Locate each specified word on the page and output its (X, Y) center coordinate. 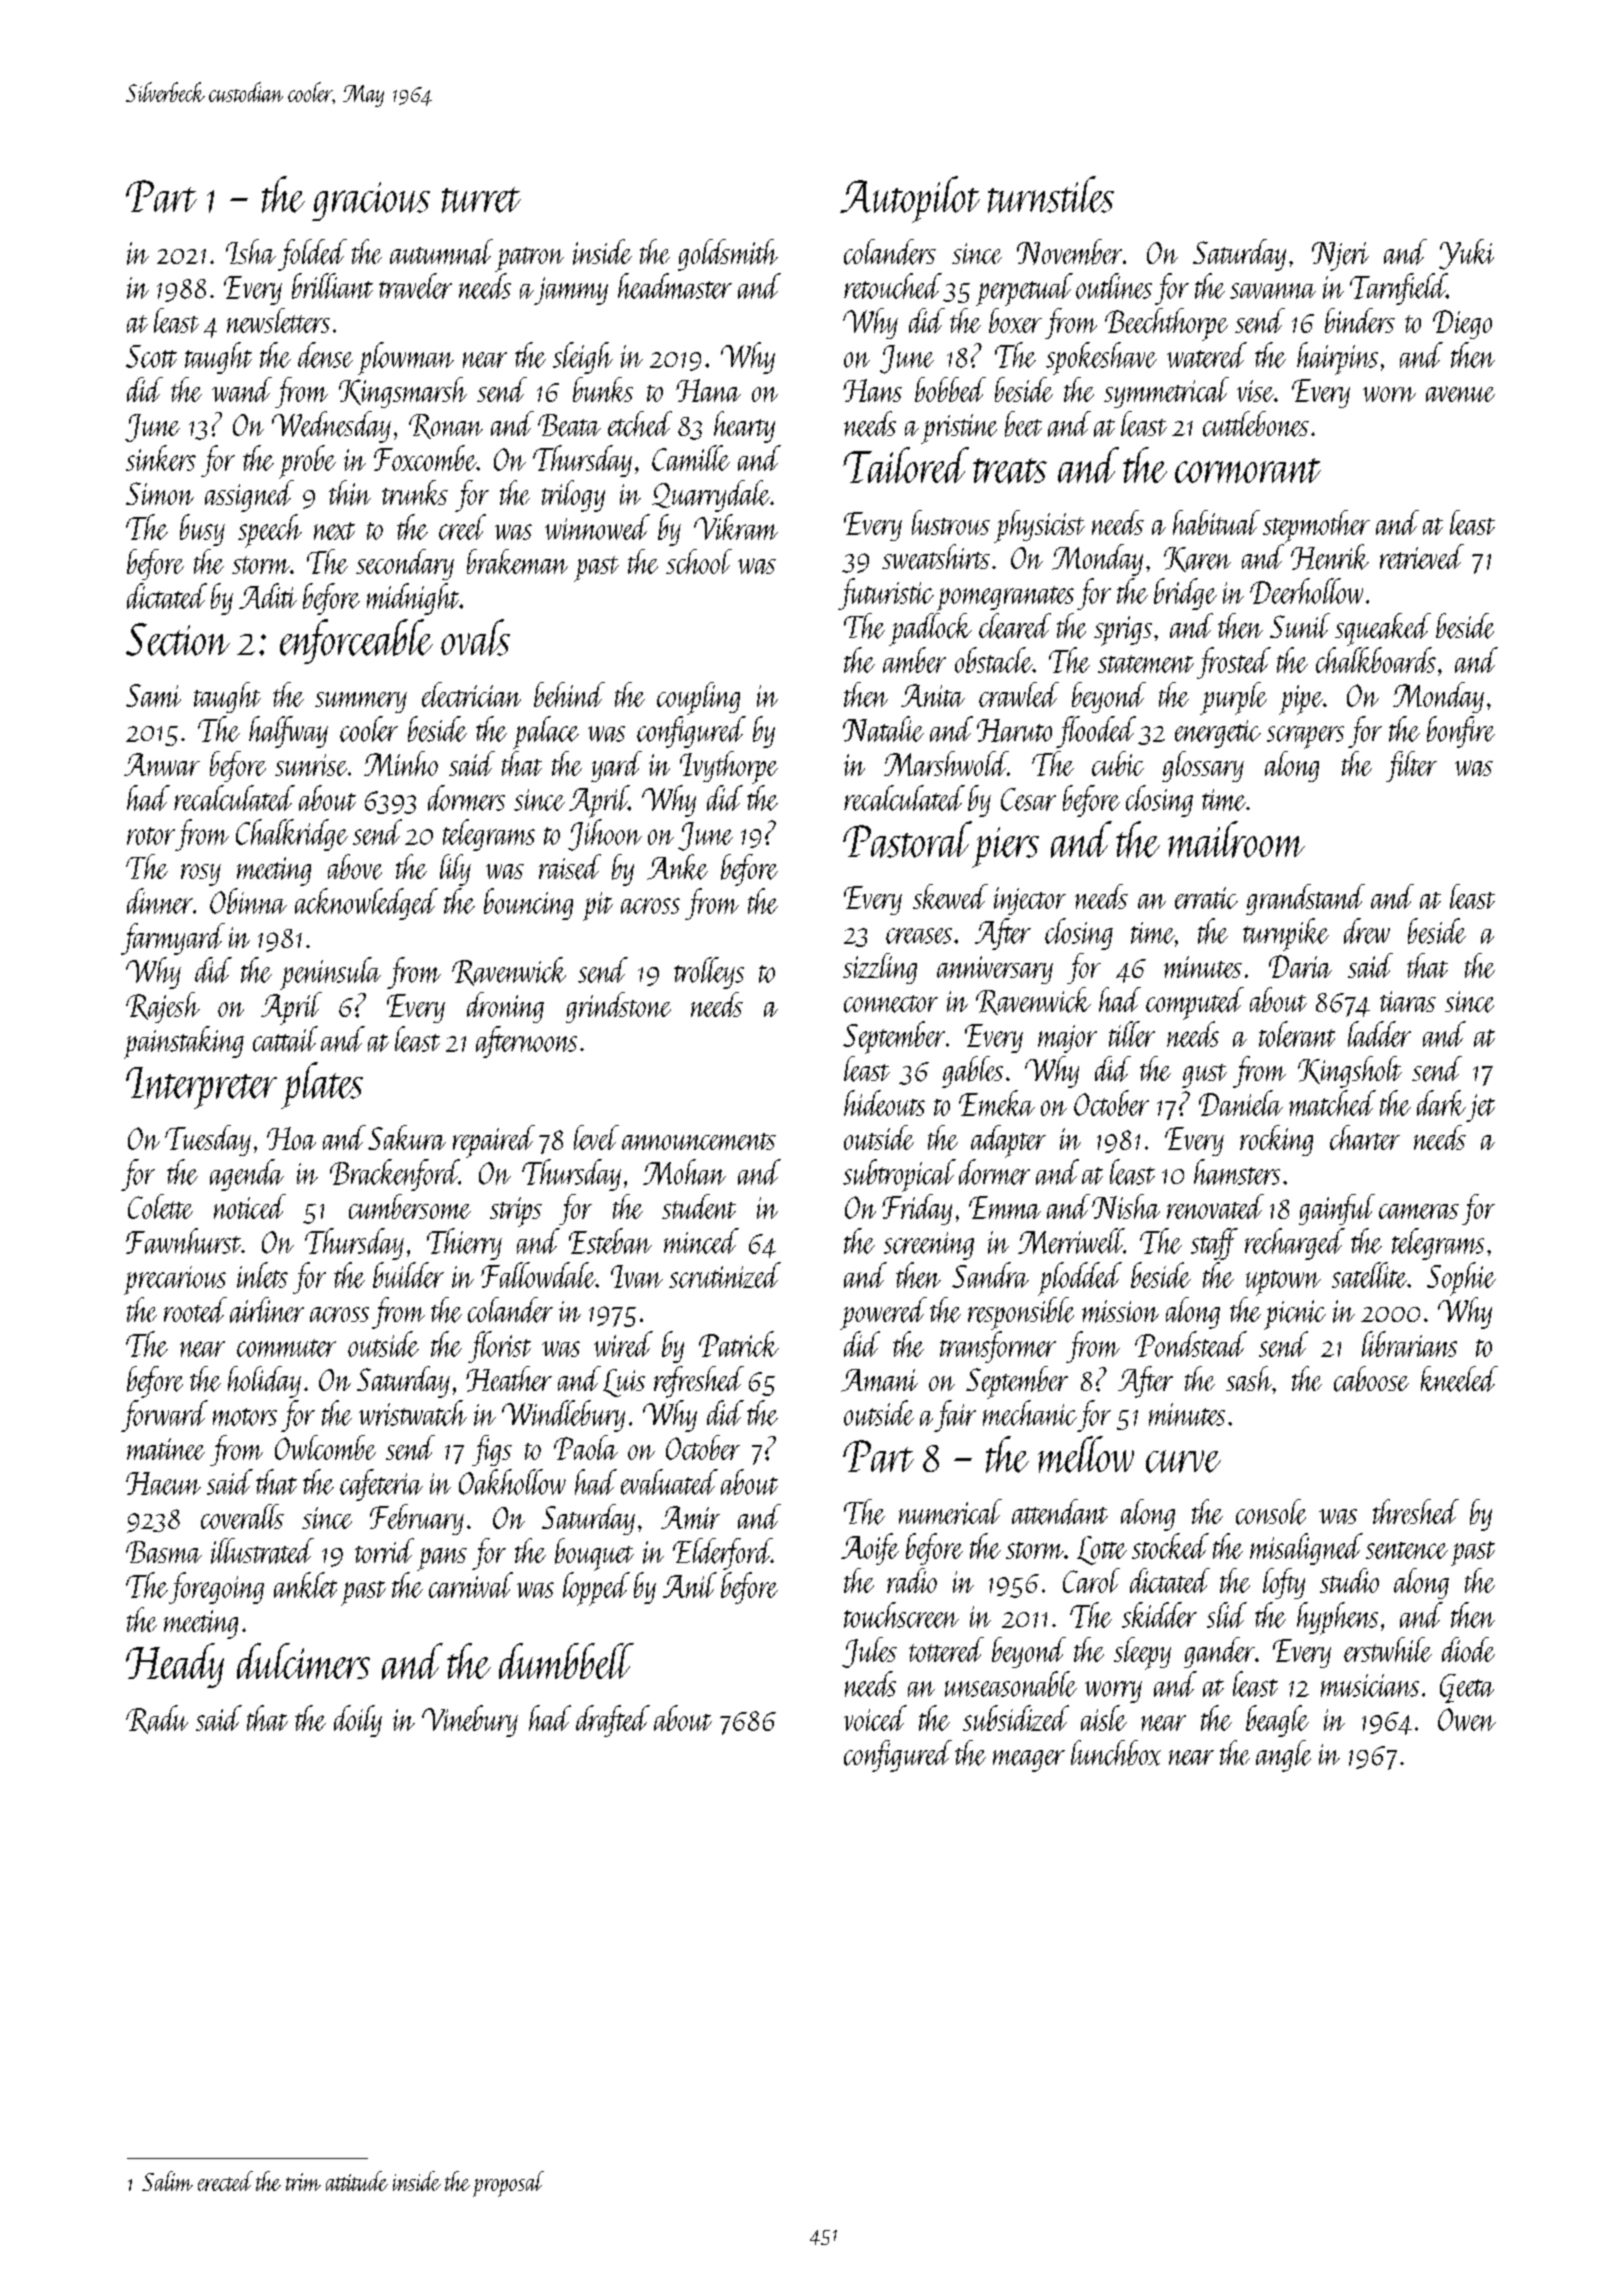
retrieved (1422, 556)
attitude (357, 2181)
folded (312, 255)
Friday (917, 1209)
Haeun (163, 1483)
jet (1480, 1108)
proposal (508, 2184)
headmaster (675, 286)
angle (1283, 1756)
